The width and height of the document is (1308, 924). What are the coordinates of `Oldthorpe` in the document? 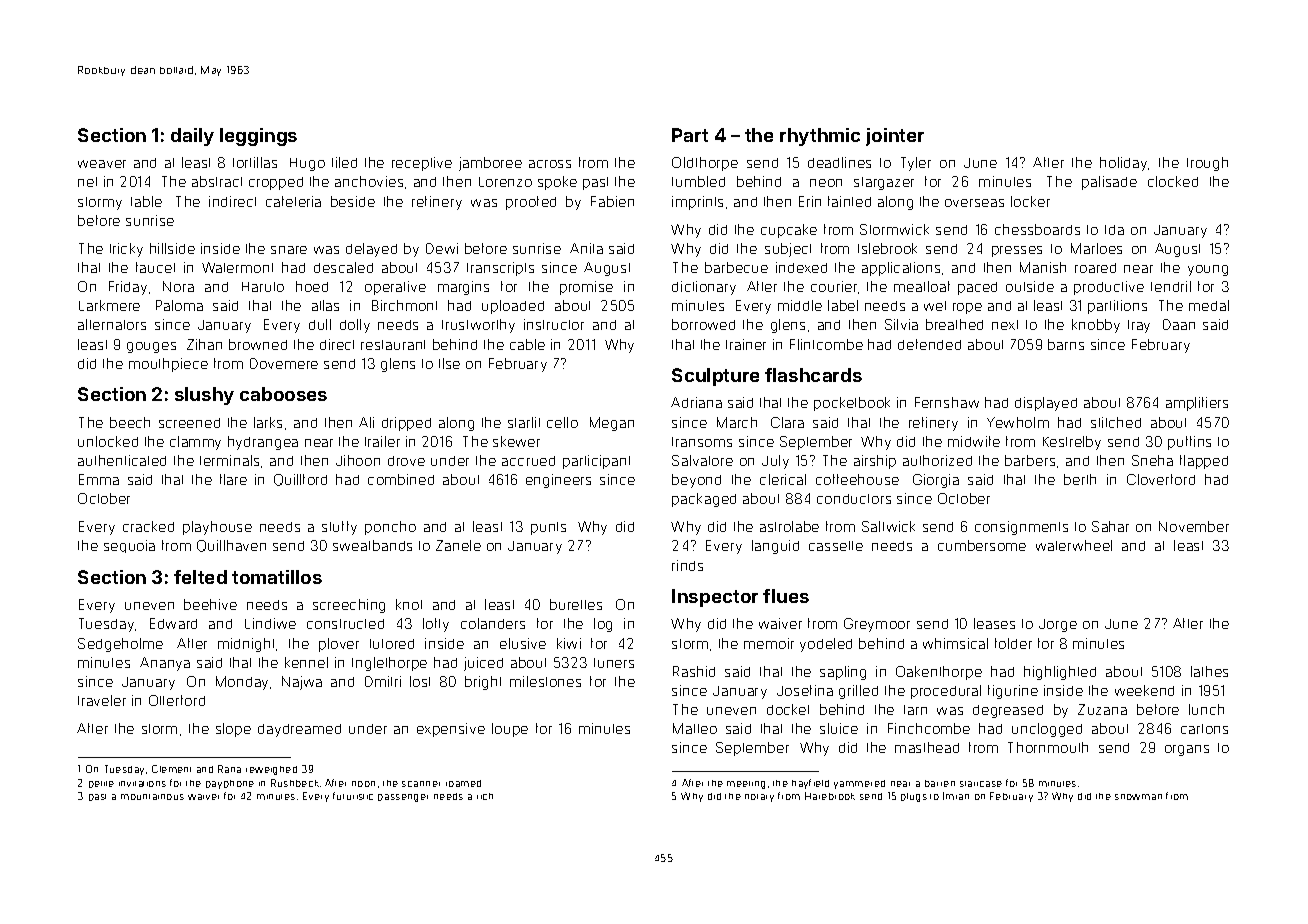 It's located at (705, 164).
